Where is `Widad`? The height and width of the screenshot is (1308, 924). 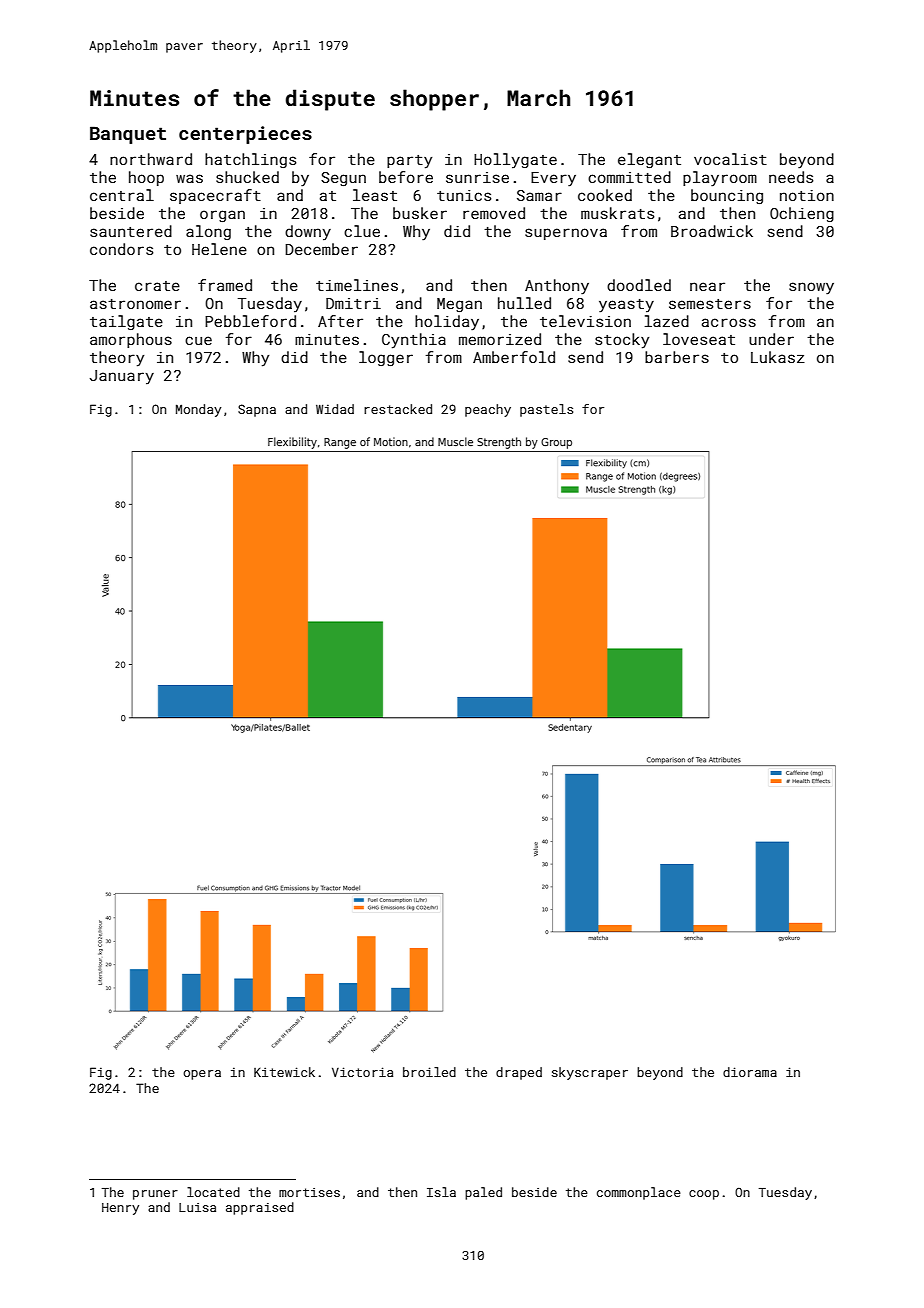
Widad is located at coordinates (335, 409).
